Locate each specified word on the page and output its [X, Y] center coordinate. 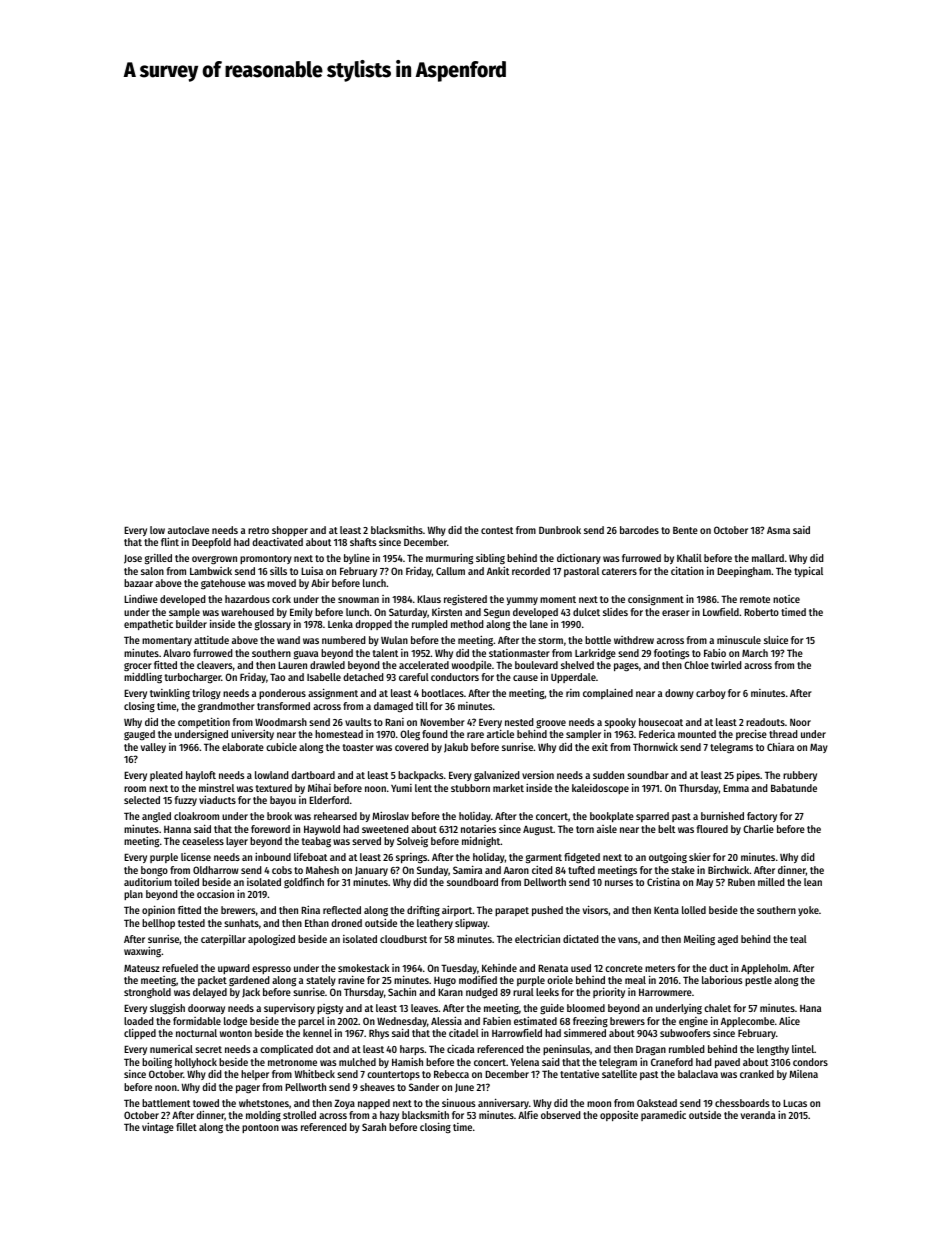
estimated [535, 1021]
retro [258, 530]
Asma [778, 530]
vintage [158, 1128]
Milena [803, 1074]
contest [497, 530]
